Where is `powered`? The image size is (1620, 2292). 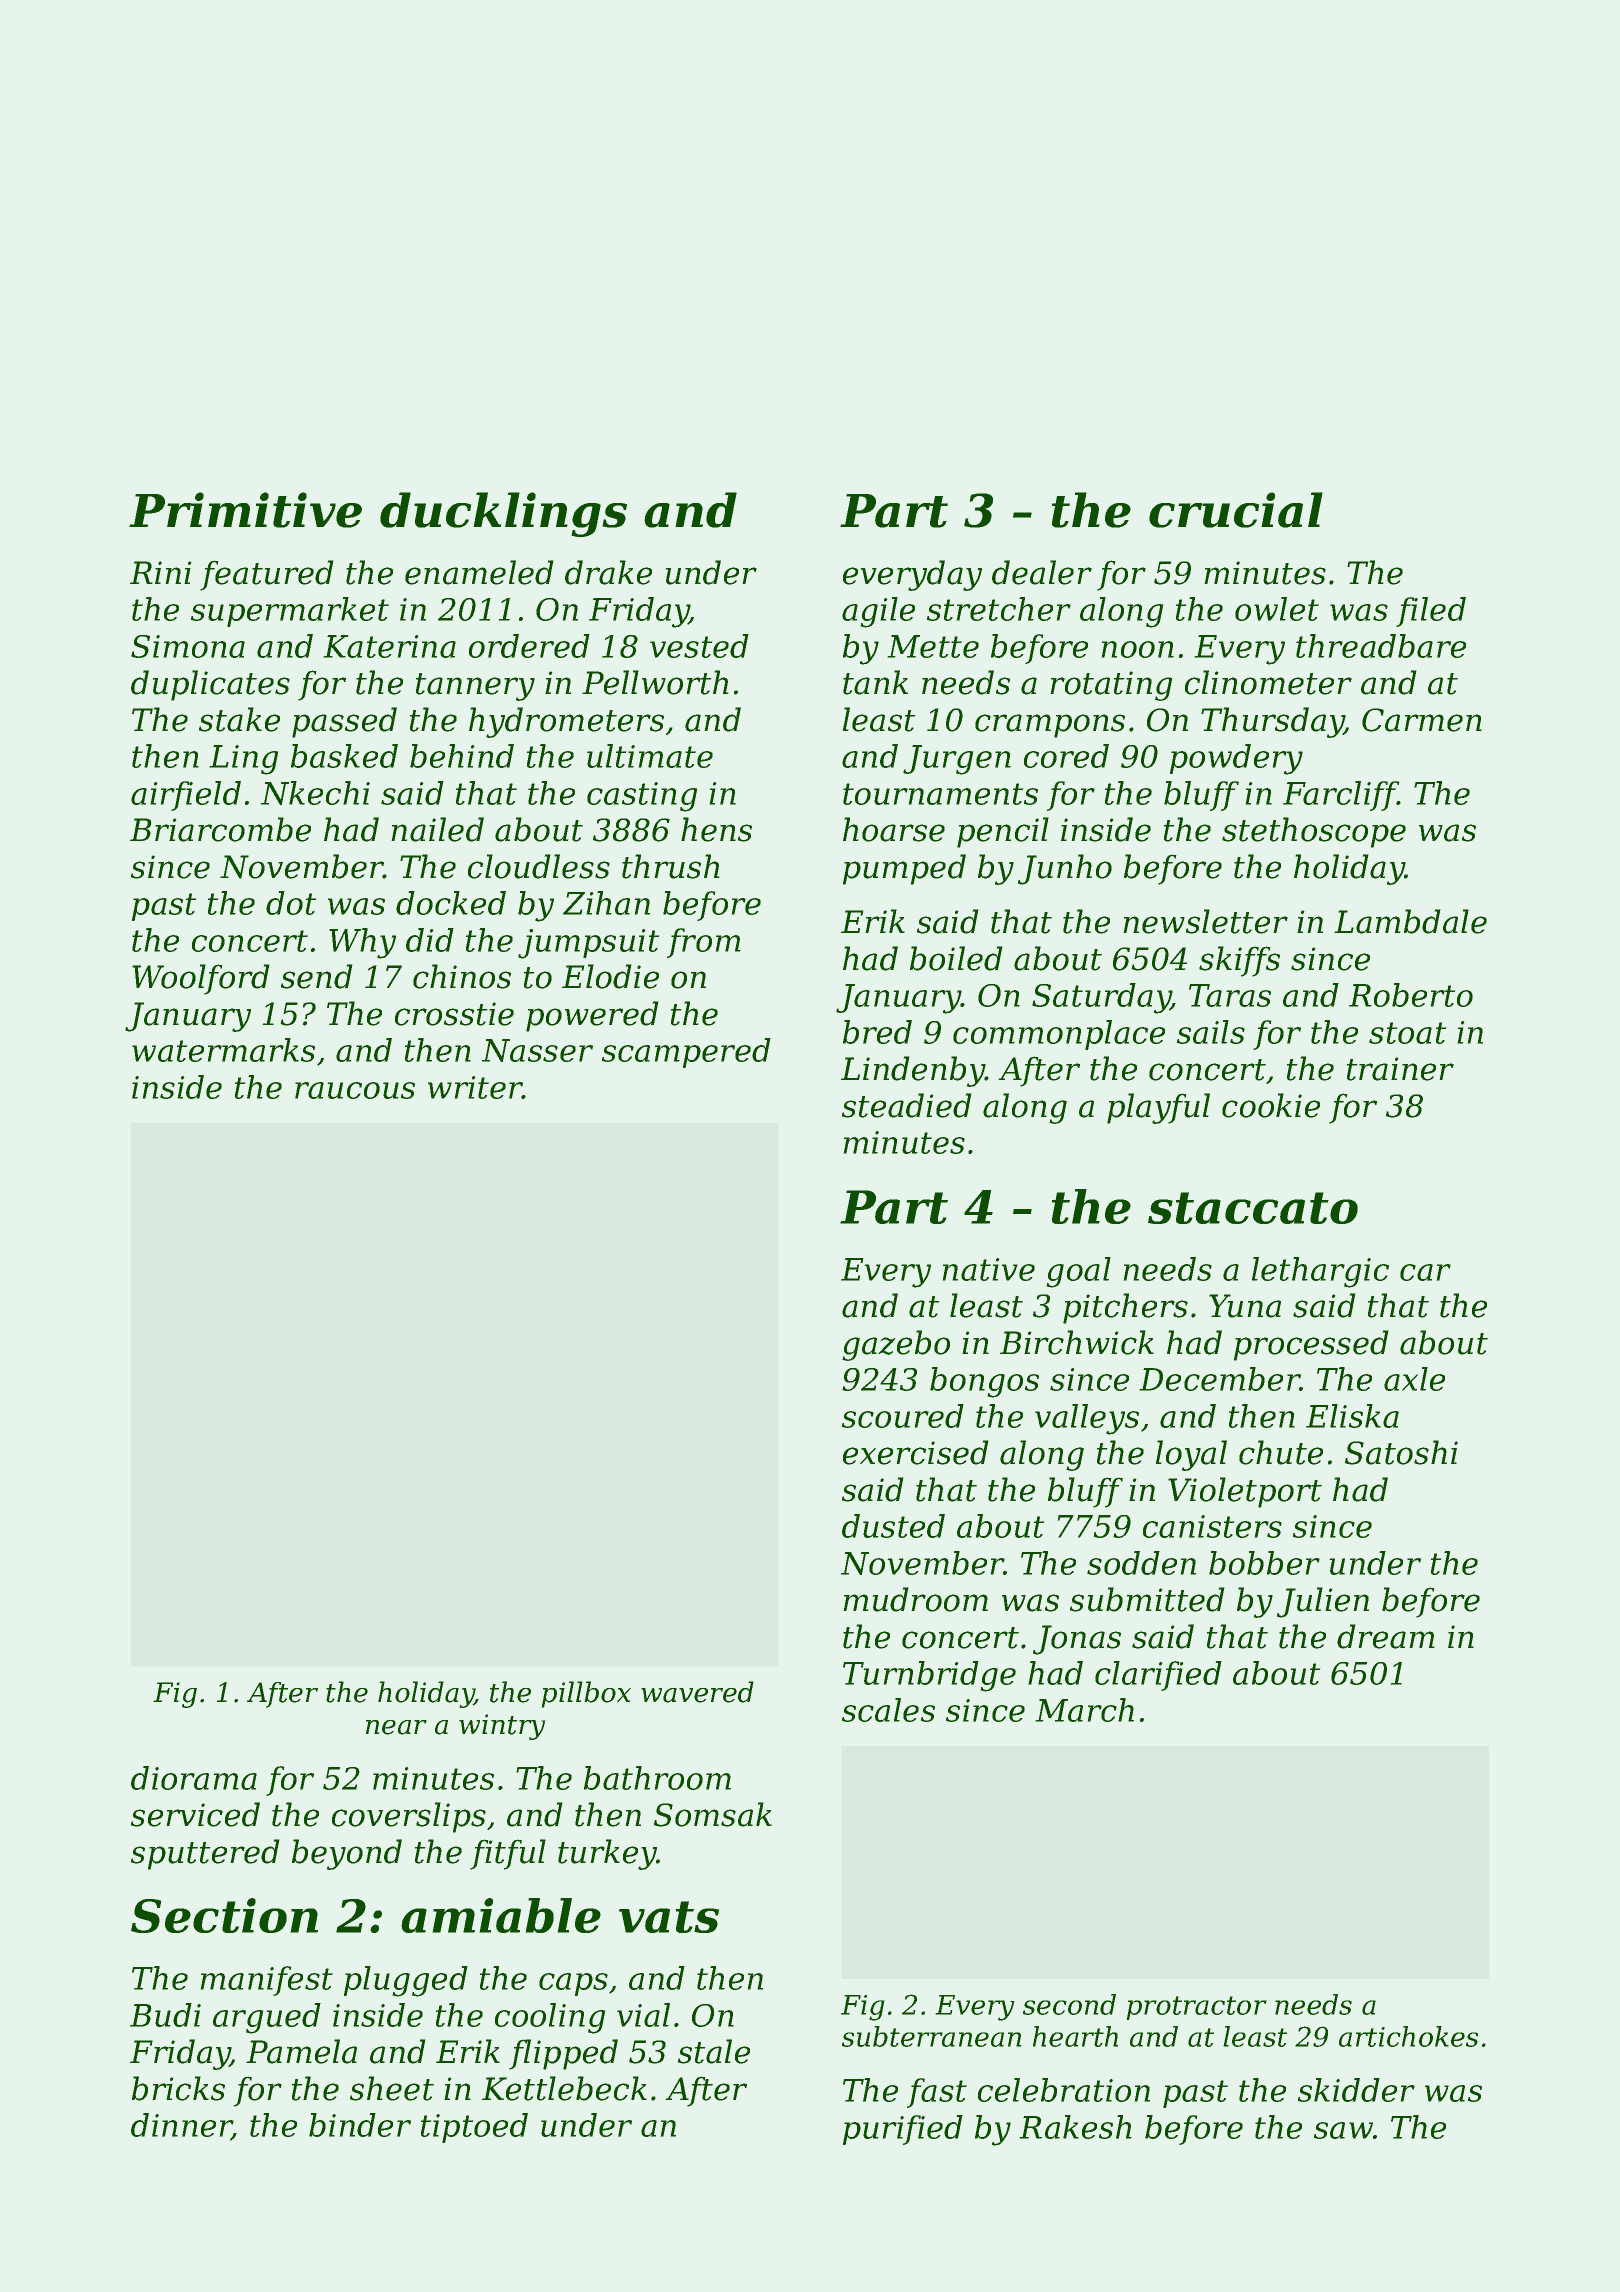
powered is located at coordinates (592, 1016).
